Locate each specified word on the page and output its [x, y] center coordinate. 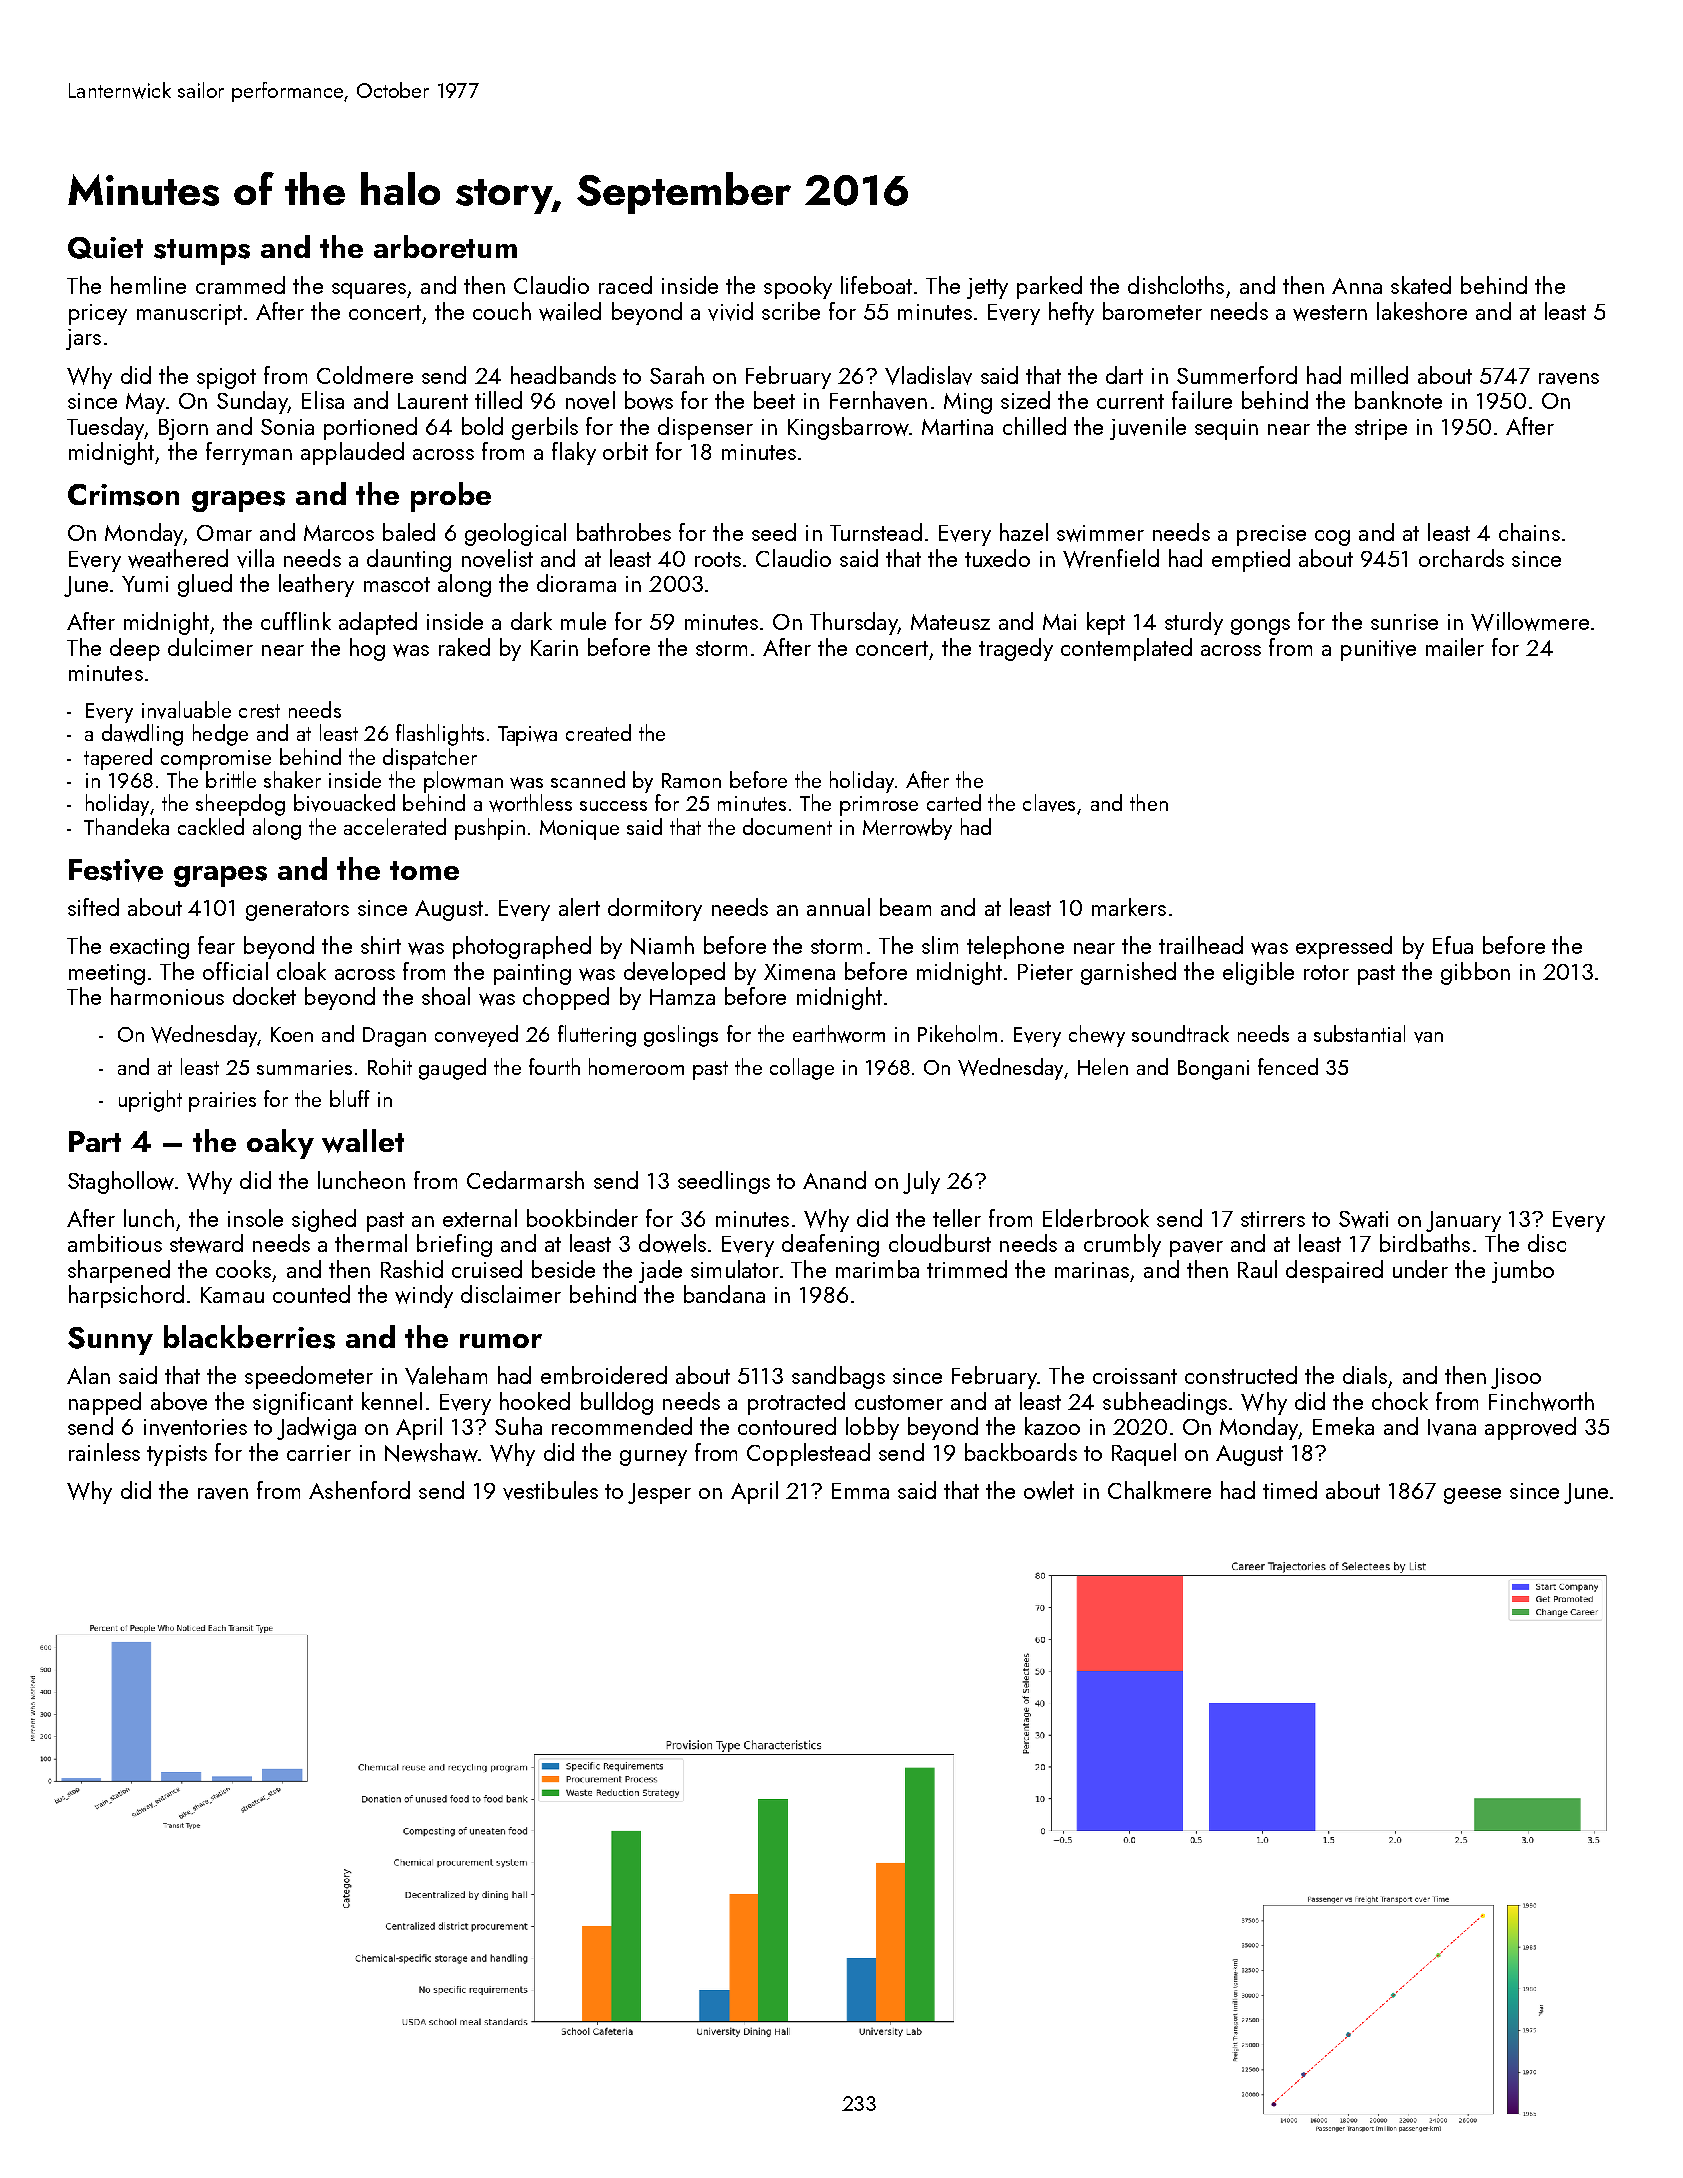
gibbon [1475, 973]
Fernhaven [878, 400]
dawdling [142, 735]
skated [1421, 285]
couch [502, 311]
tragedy [1016, 649]
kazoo [1052, 1426]
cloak [301, 971]
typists [177, 1455]
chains [1529, 532]
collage [802, 1069]
